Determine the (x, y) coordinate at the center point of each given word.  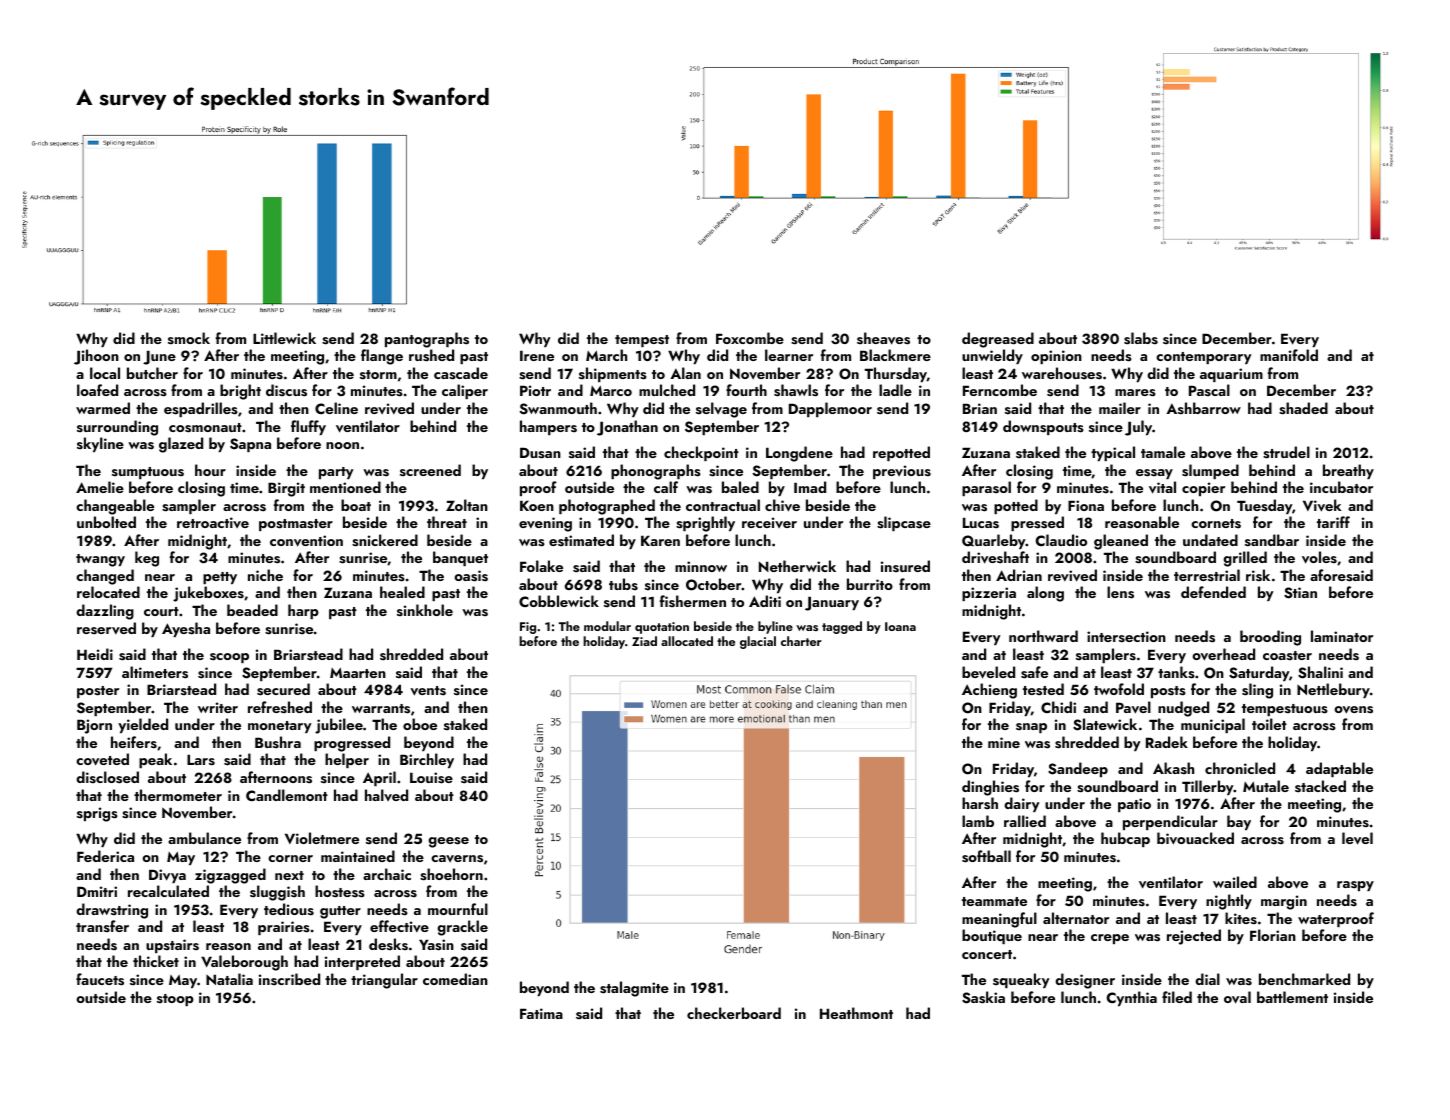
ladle (895, 390)
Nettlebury (1333, 690)
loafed (97, 390)
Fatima (541, 1013)
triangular (384, 981)
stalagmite (634, 989)
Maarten (358, 672)
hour (210, 470)
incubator (1341, 487)
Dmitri (97, 891)
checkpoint (701, 453)
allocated (687, 641)
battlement (1292, 997)
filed (1177, 997)
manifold (1289, 355)
